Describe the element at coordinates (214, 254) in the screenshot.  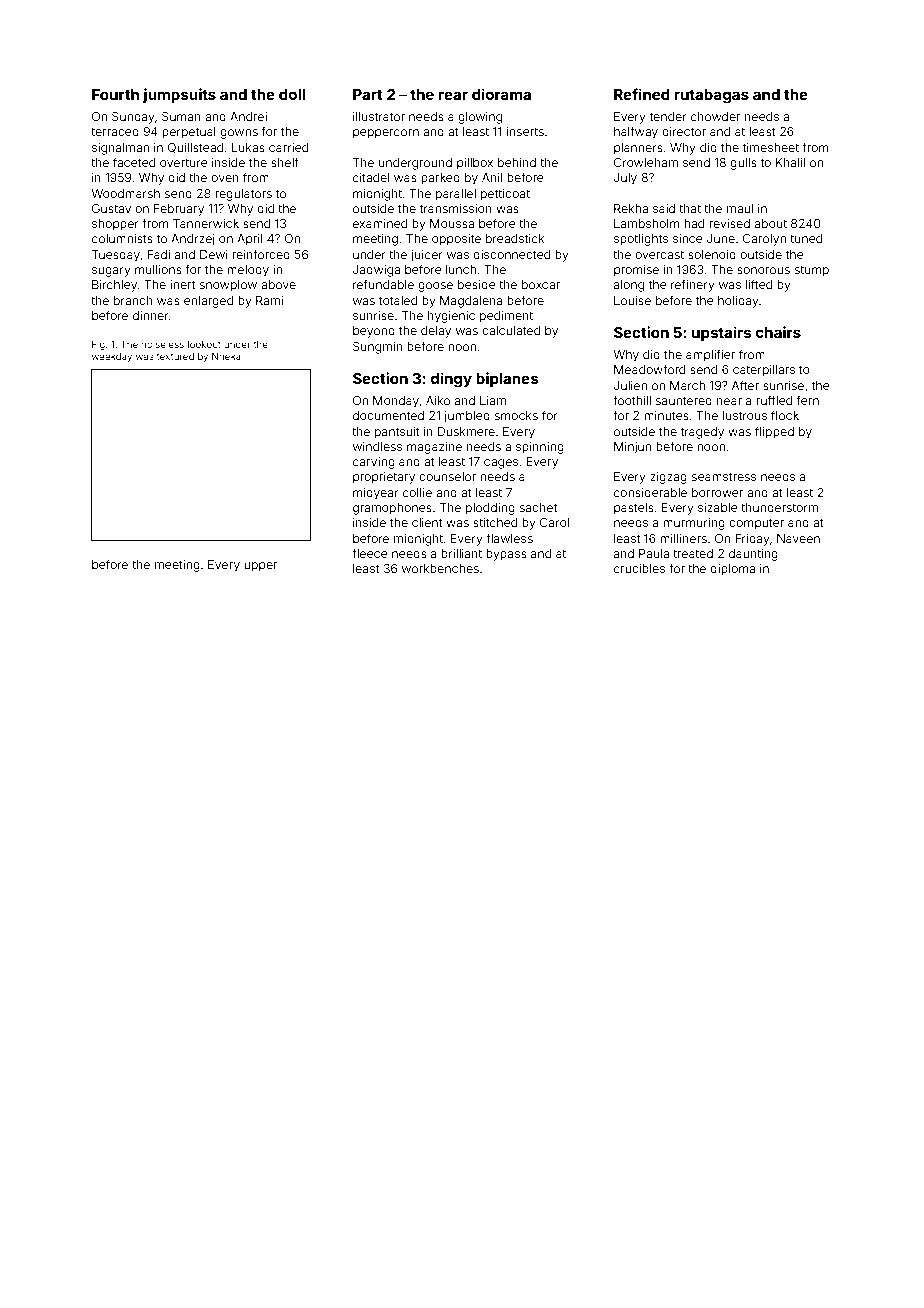
I see `Dewi` at that location.
